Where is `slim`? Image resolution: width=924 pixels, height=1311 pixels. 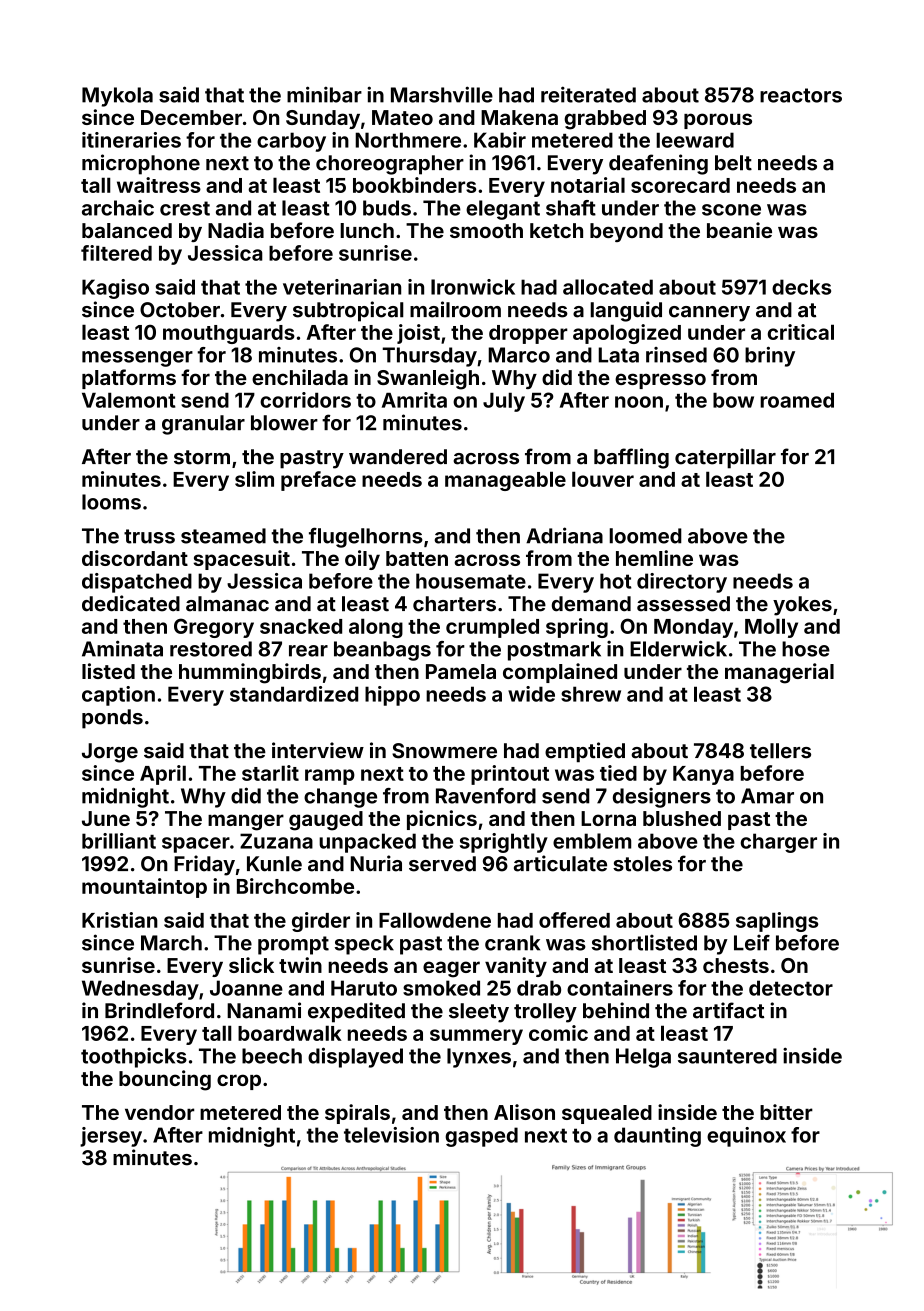 slim is located at coordinates (254, 479).
